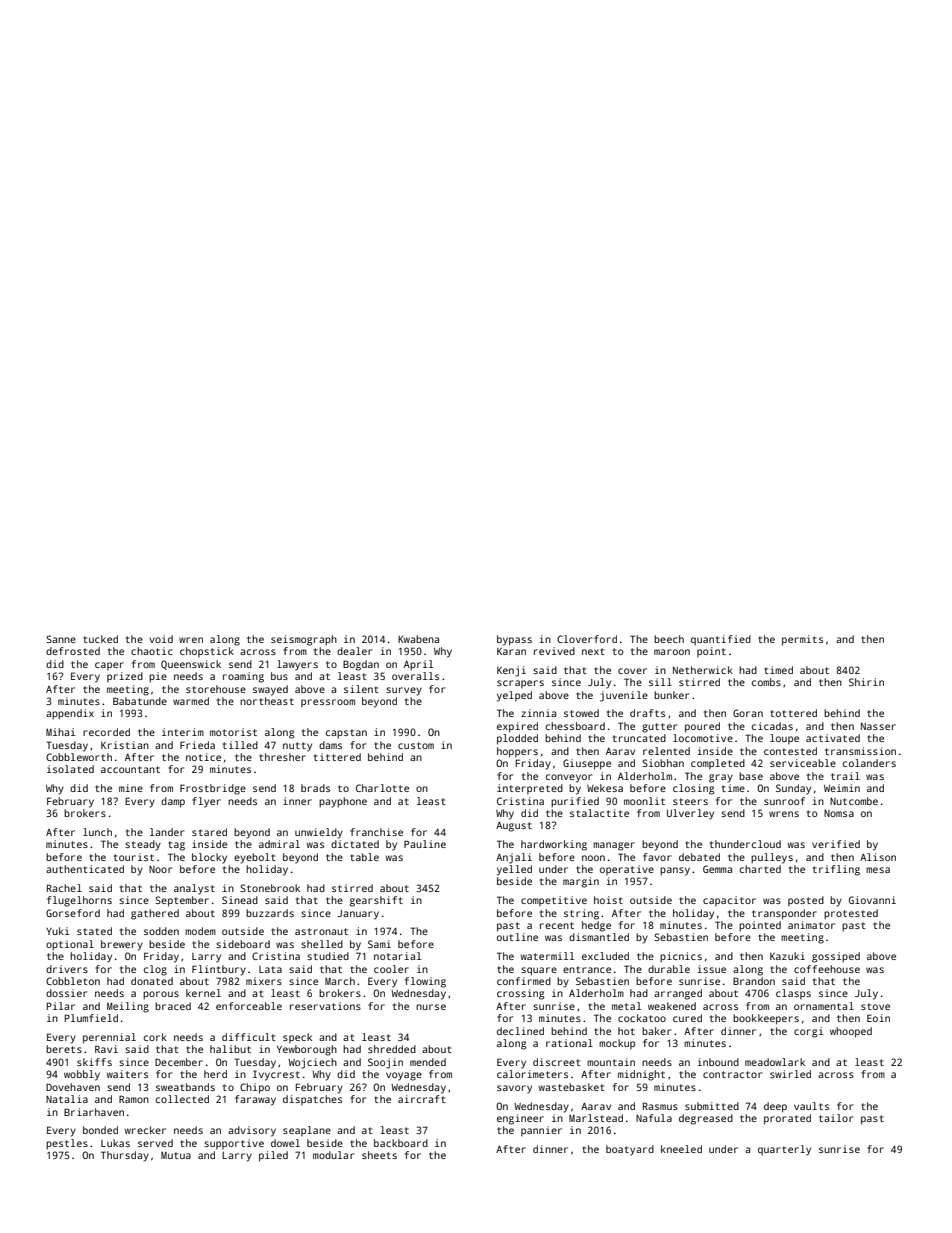 Image resolution: width=952 pixels, height=1233 pixels. What do you see at coordinates (593, 651) in the screenshot?
I see `next` at bounding box center [593, 651].
